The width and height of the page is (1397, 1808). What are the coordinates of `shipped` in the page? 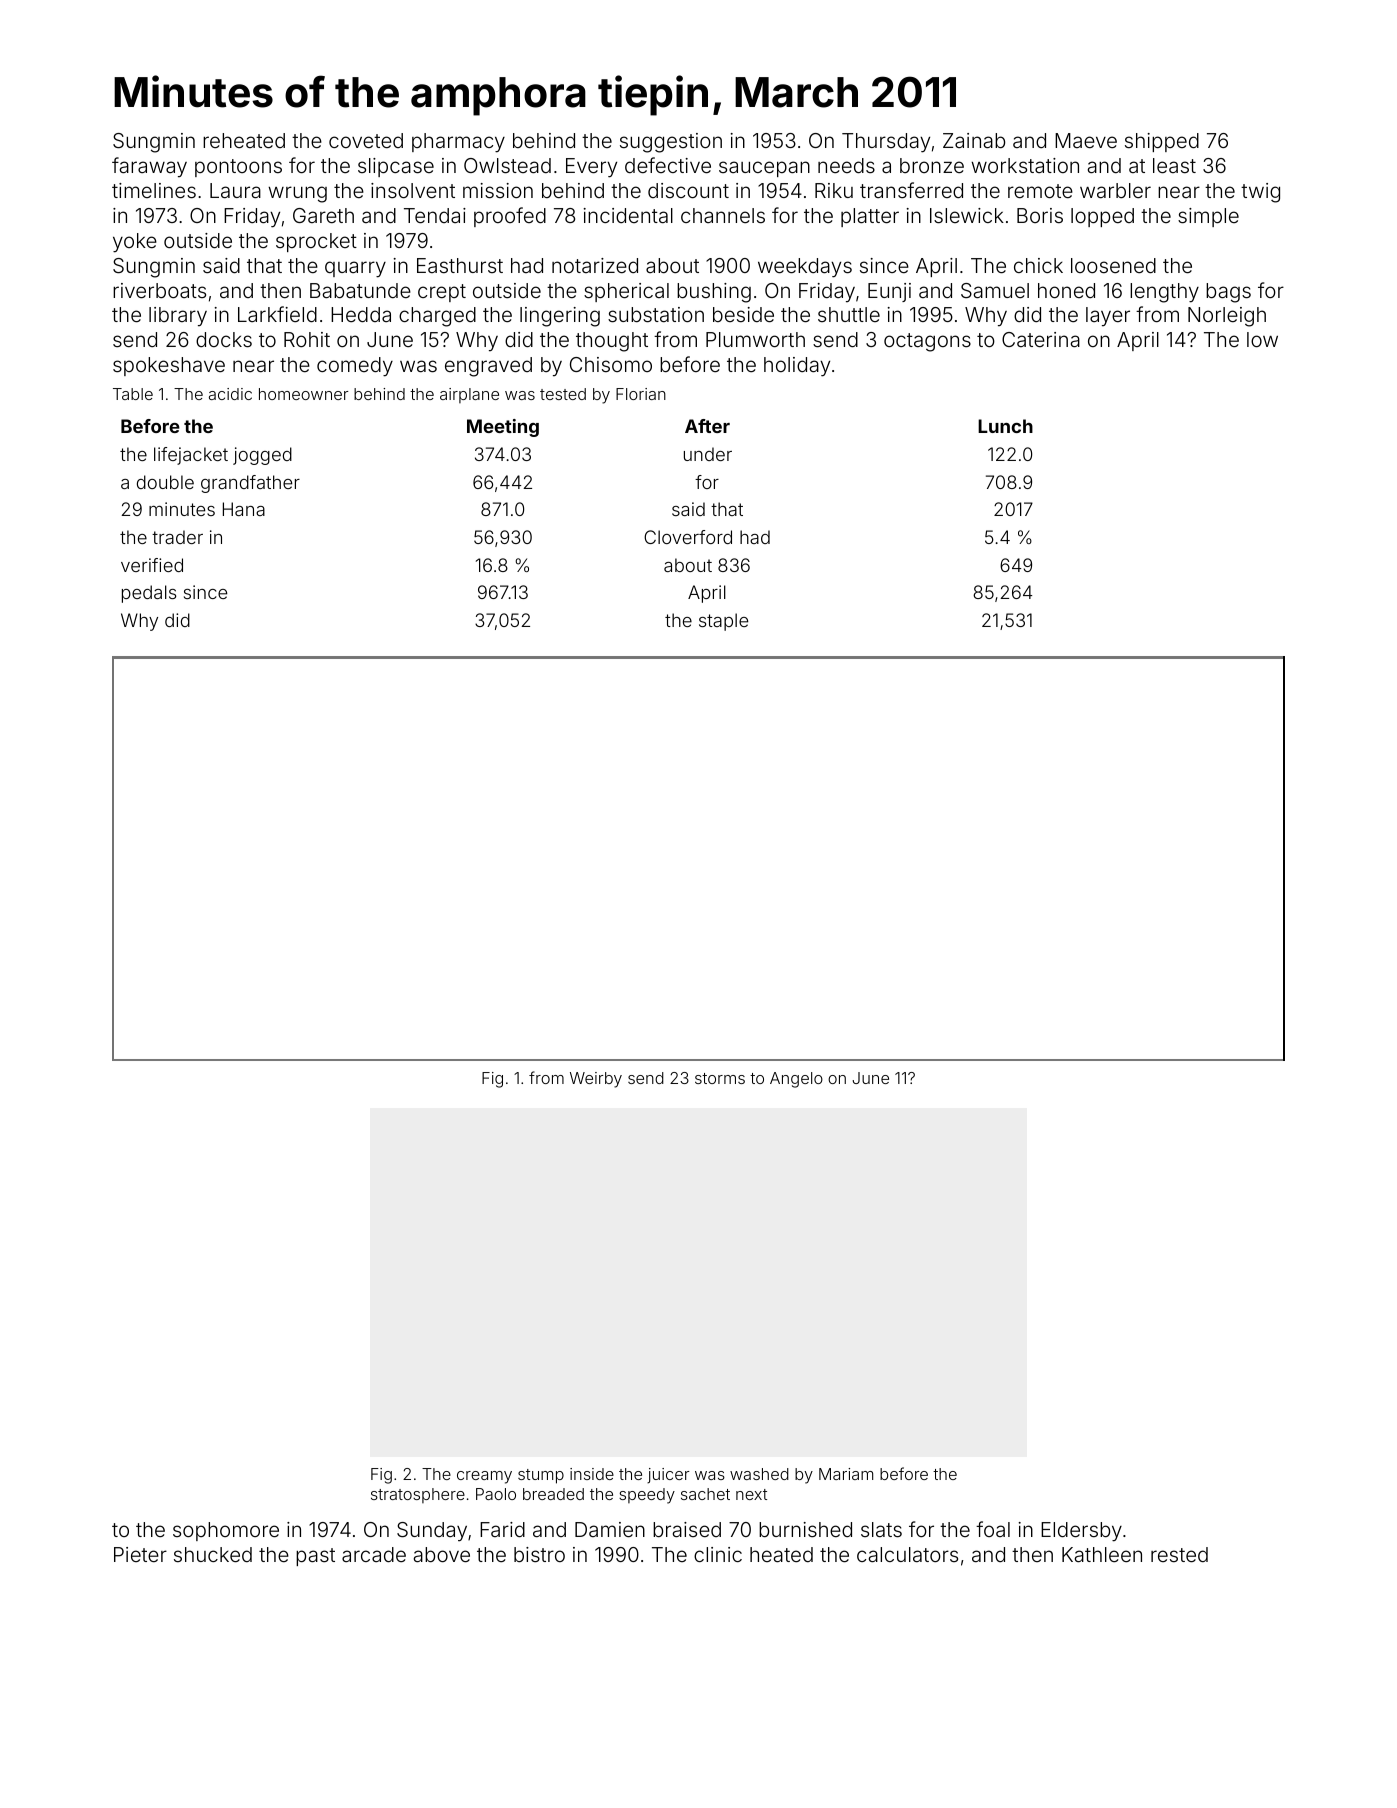 It's located at (1162, 142).
